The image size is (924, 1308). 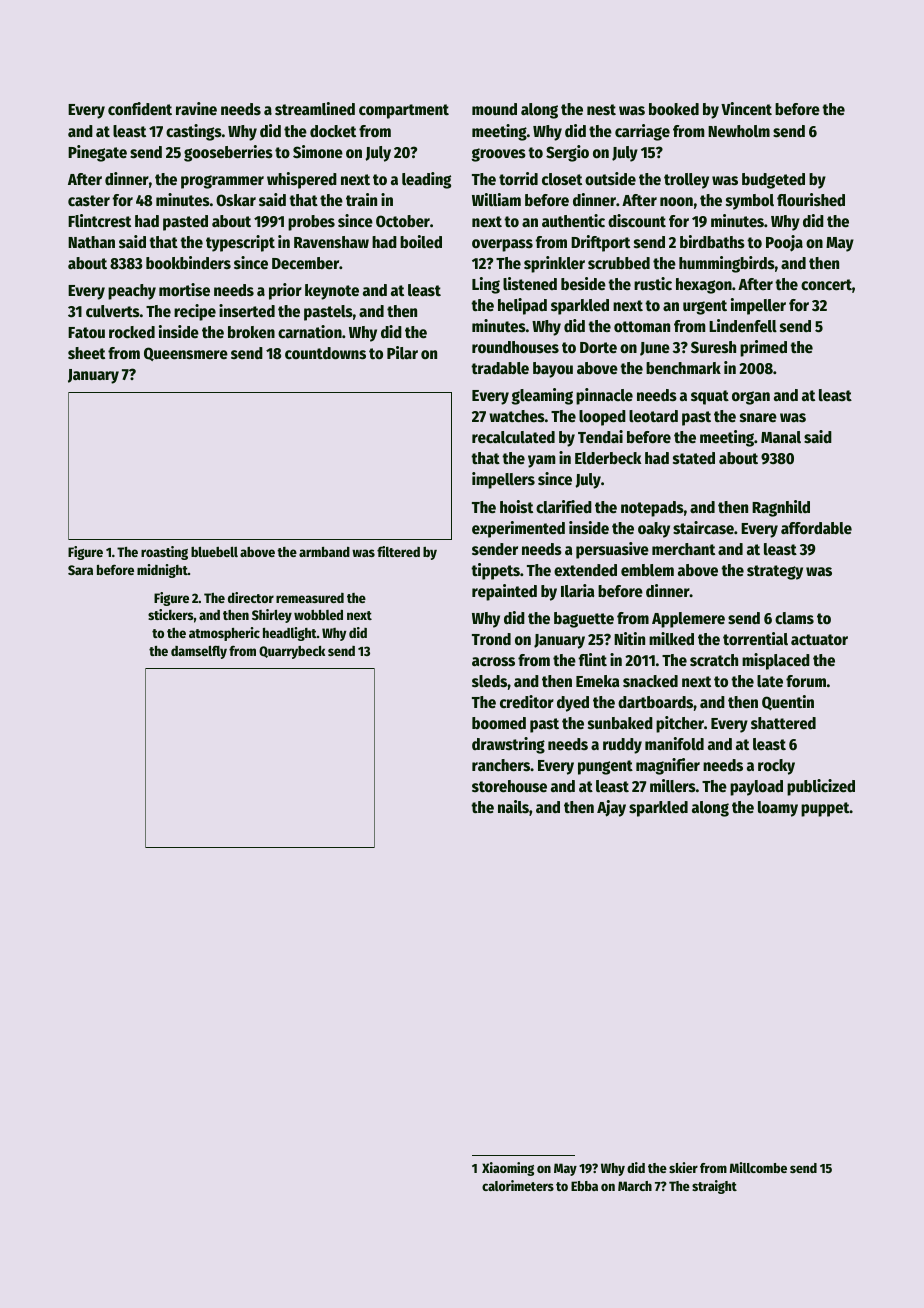 I want to click on calorimeters, so click(x=518, y=1185).
